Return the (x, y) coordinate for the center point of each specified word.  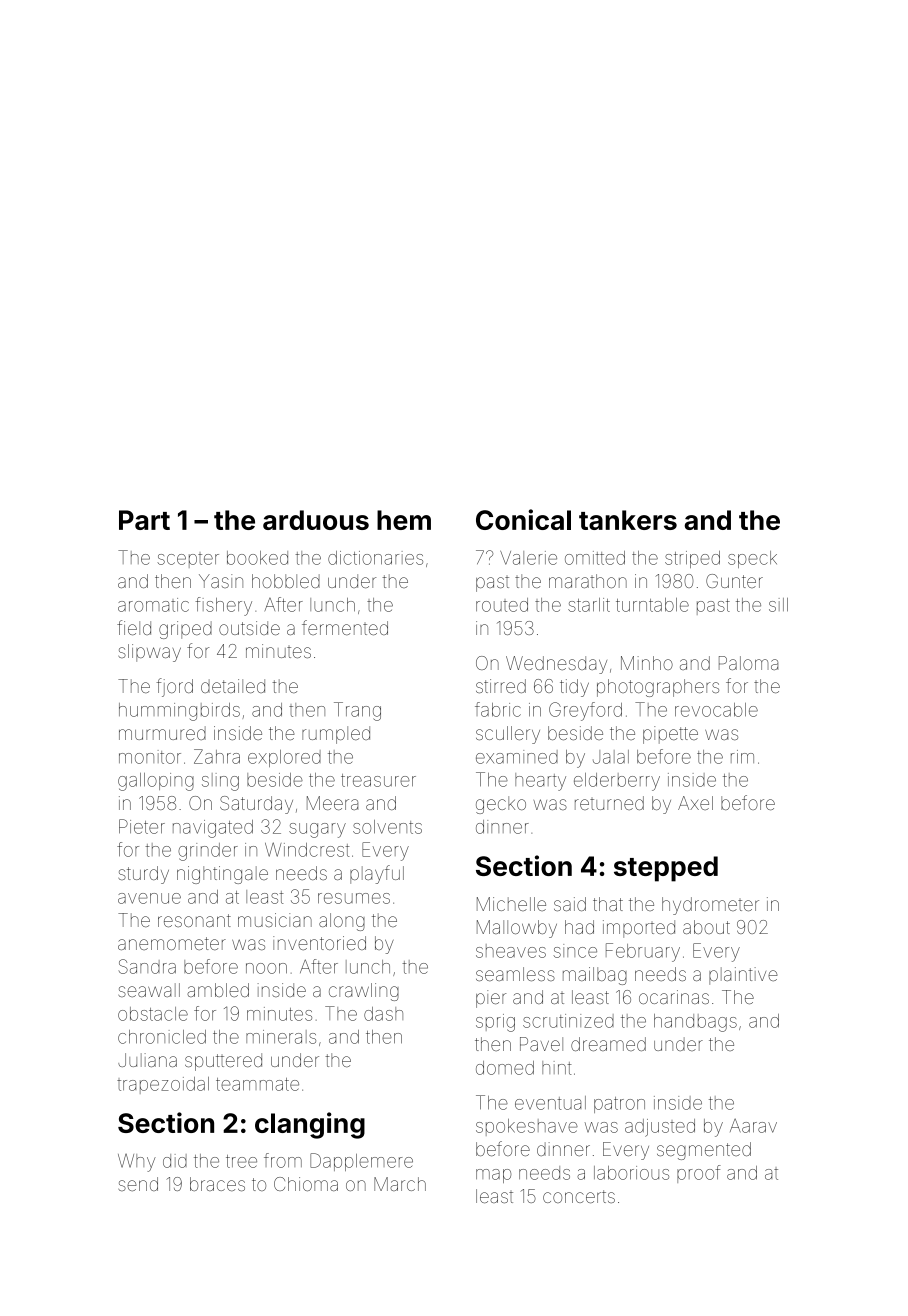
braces (217, 1184)
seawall (149, 990)
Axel (695, 803)
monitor (150, 757)
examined (517, 757)
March (400, 1184)
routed (502, 605)
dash (383, 1014)
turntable (652, 605)
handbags (695, 1023)
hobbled (286, 581)
